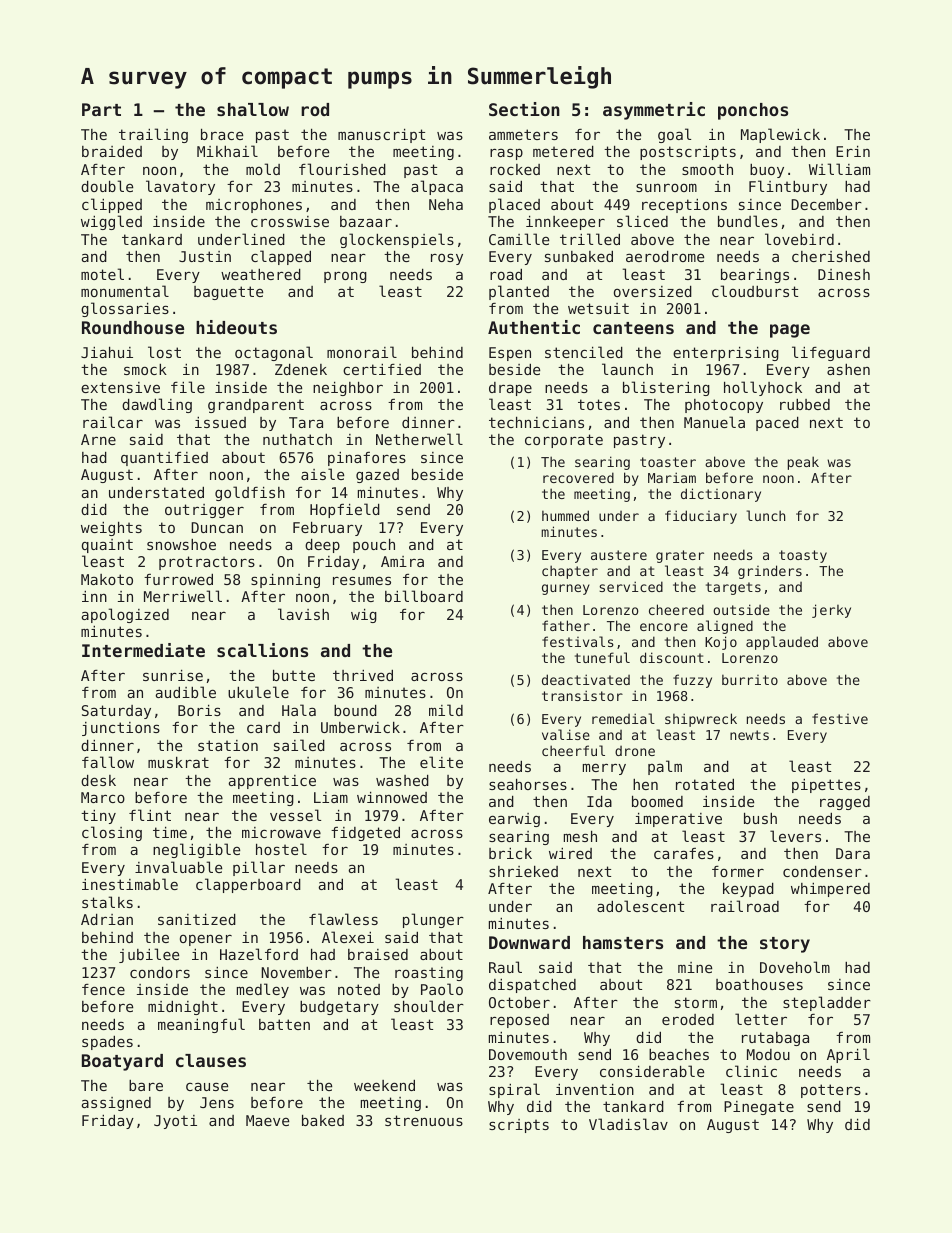 This page has width=952, height=1233. Describe the element at coordinates (695, 967) in the page. I see `mine` at that location.
